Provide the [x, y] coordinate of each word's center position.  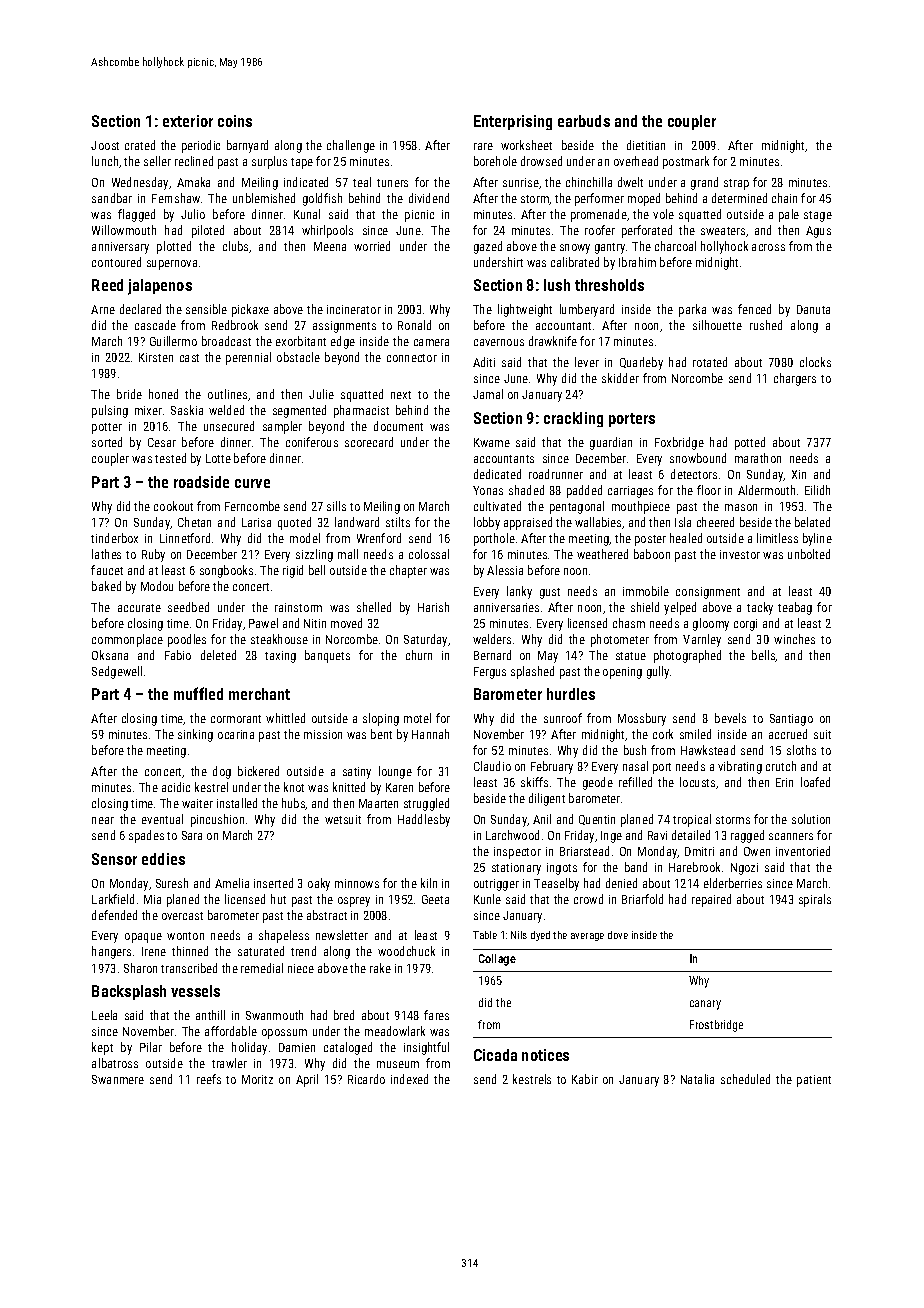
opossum [284, 1034]
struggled [426, 804]
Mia [152, 899]
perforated [647, 231]
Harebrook [694, 867]
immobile [646, 591]
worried [372, 246]
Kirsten [156, 357]
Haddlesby [424, 820]
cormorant [236, 719]
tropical [692, 820]
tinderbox [114, 538]
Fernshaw [176, 198]
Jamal [488, 394]
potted [750, 443]
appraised [528, 523]
